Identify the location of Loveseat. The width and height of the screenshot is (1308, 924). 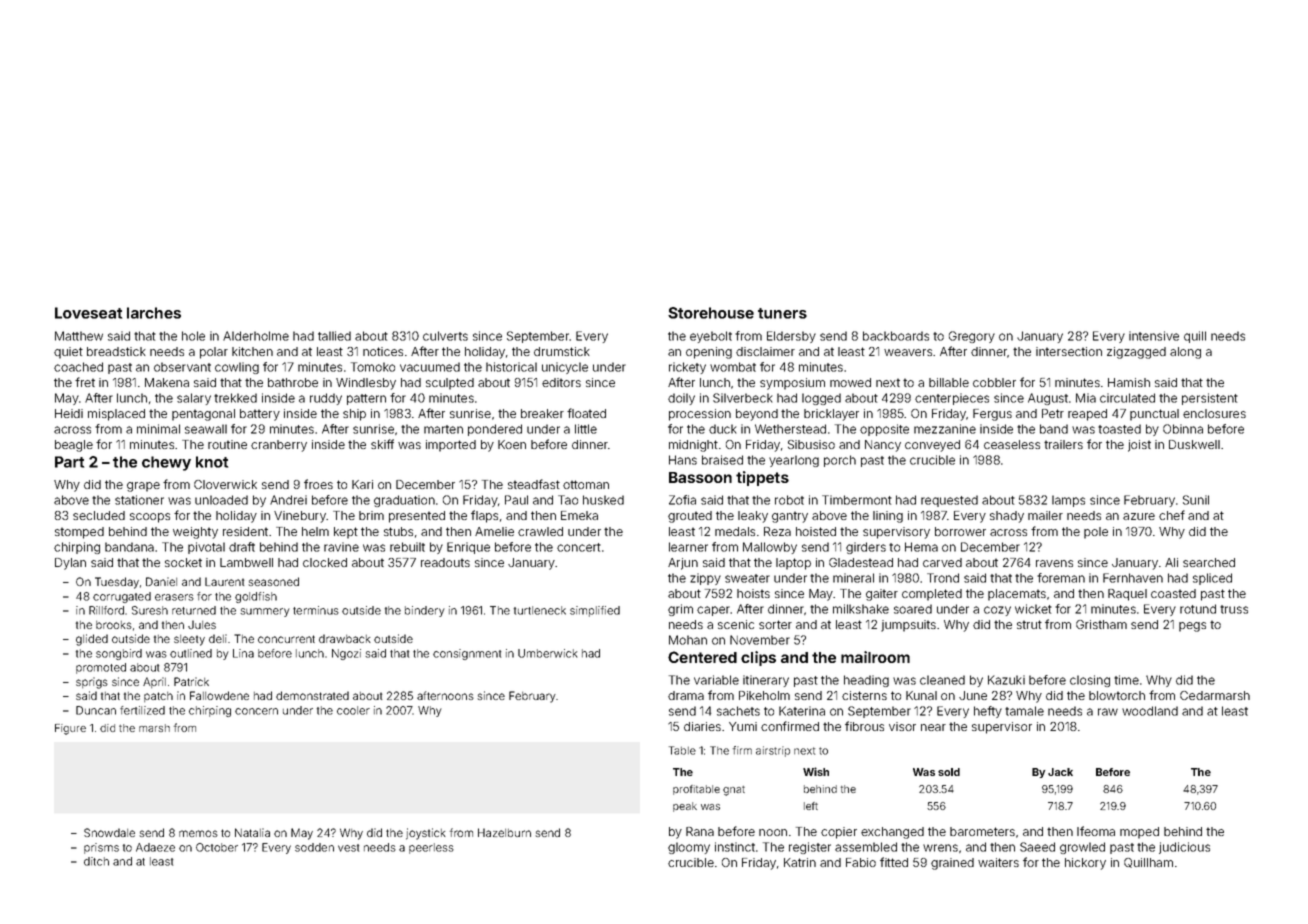
(88, 313).
